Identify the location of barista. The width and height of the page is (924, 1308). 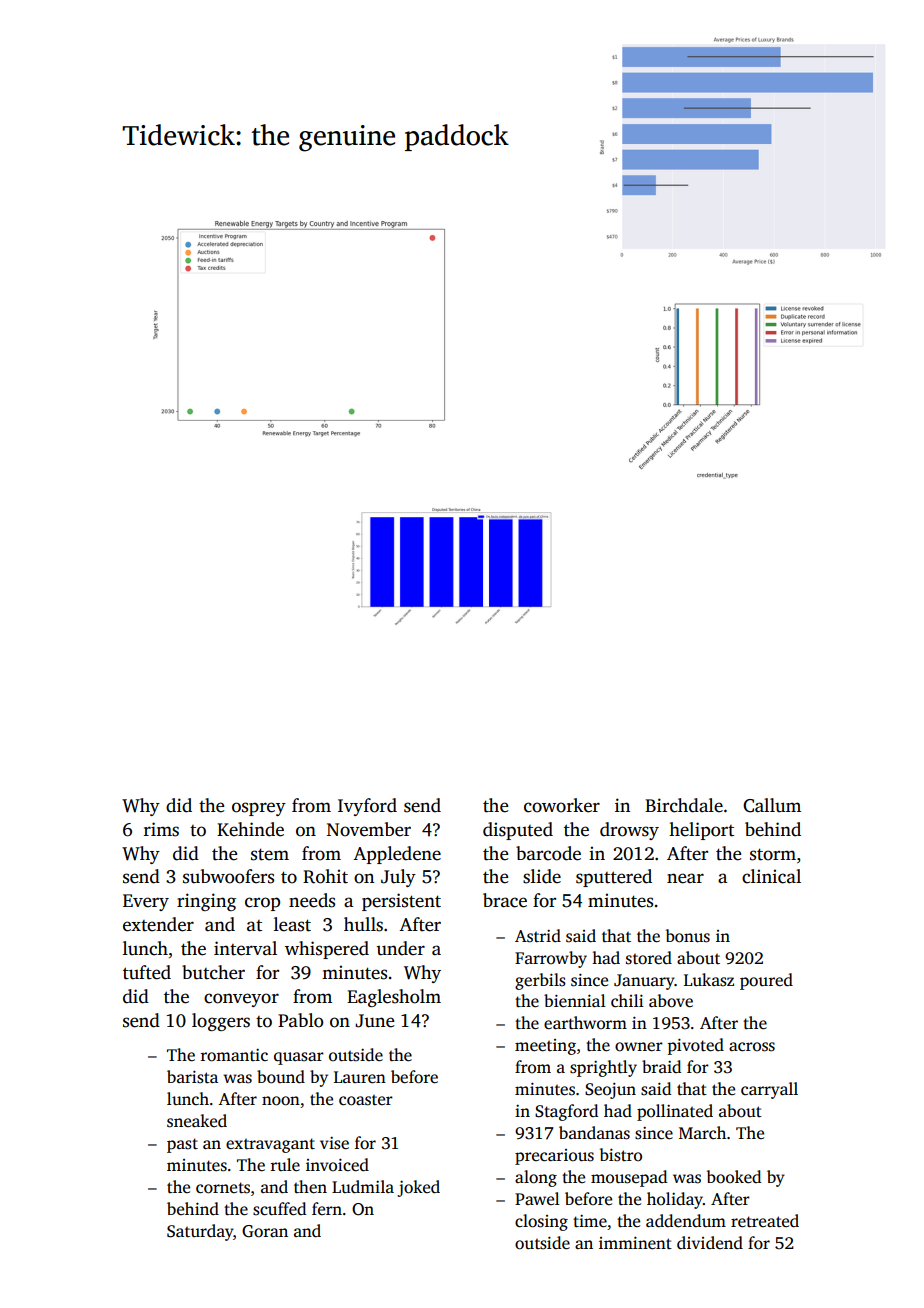
(192, 1077).
